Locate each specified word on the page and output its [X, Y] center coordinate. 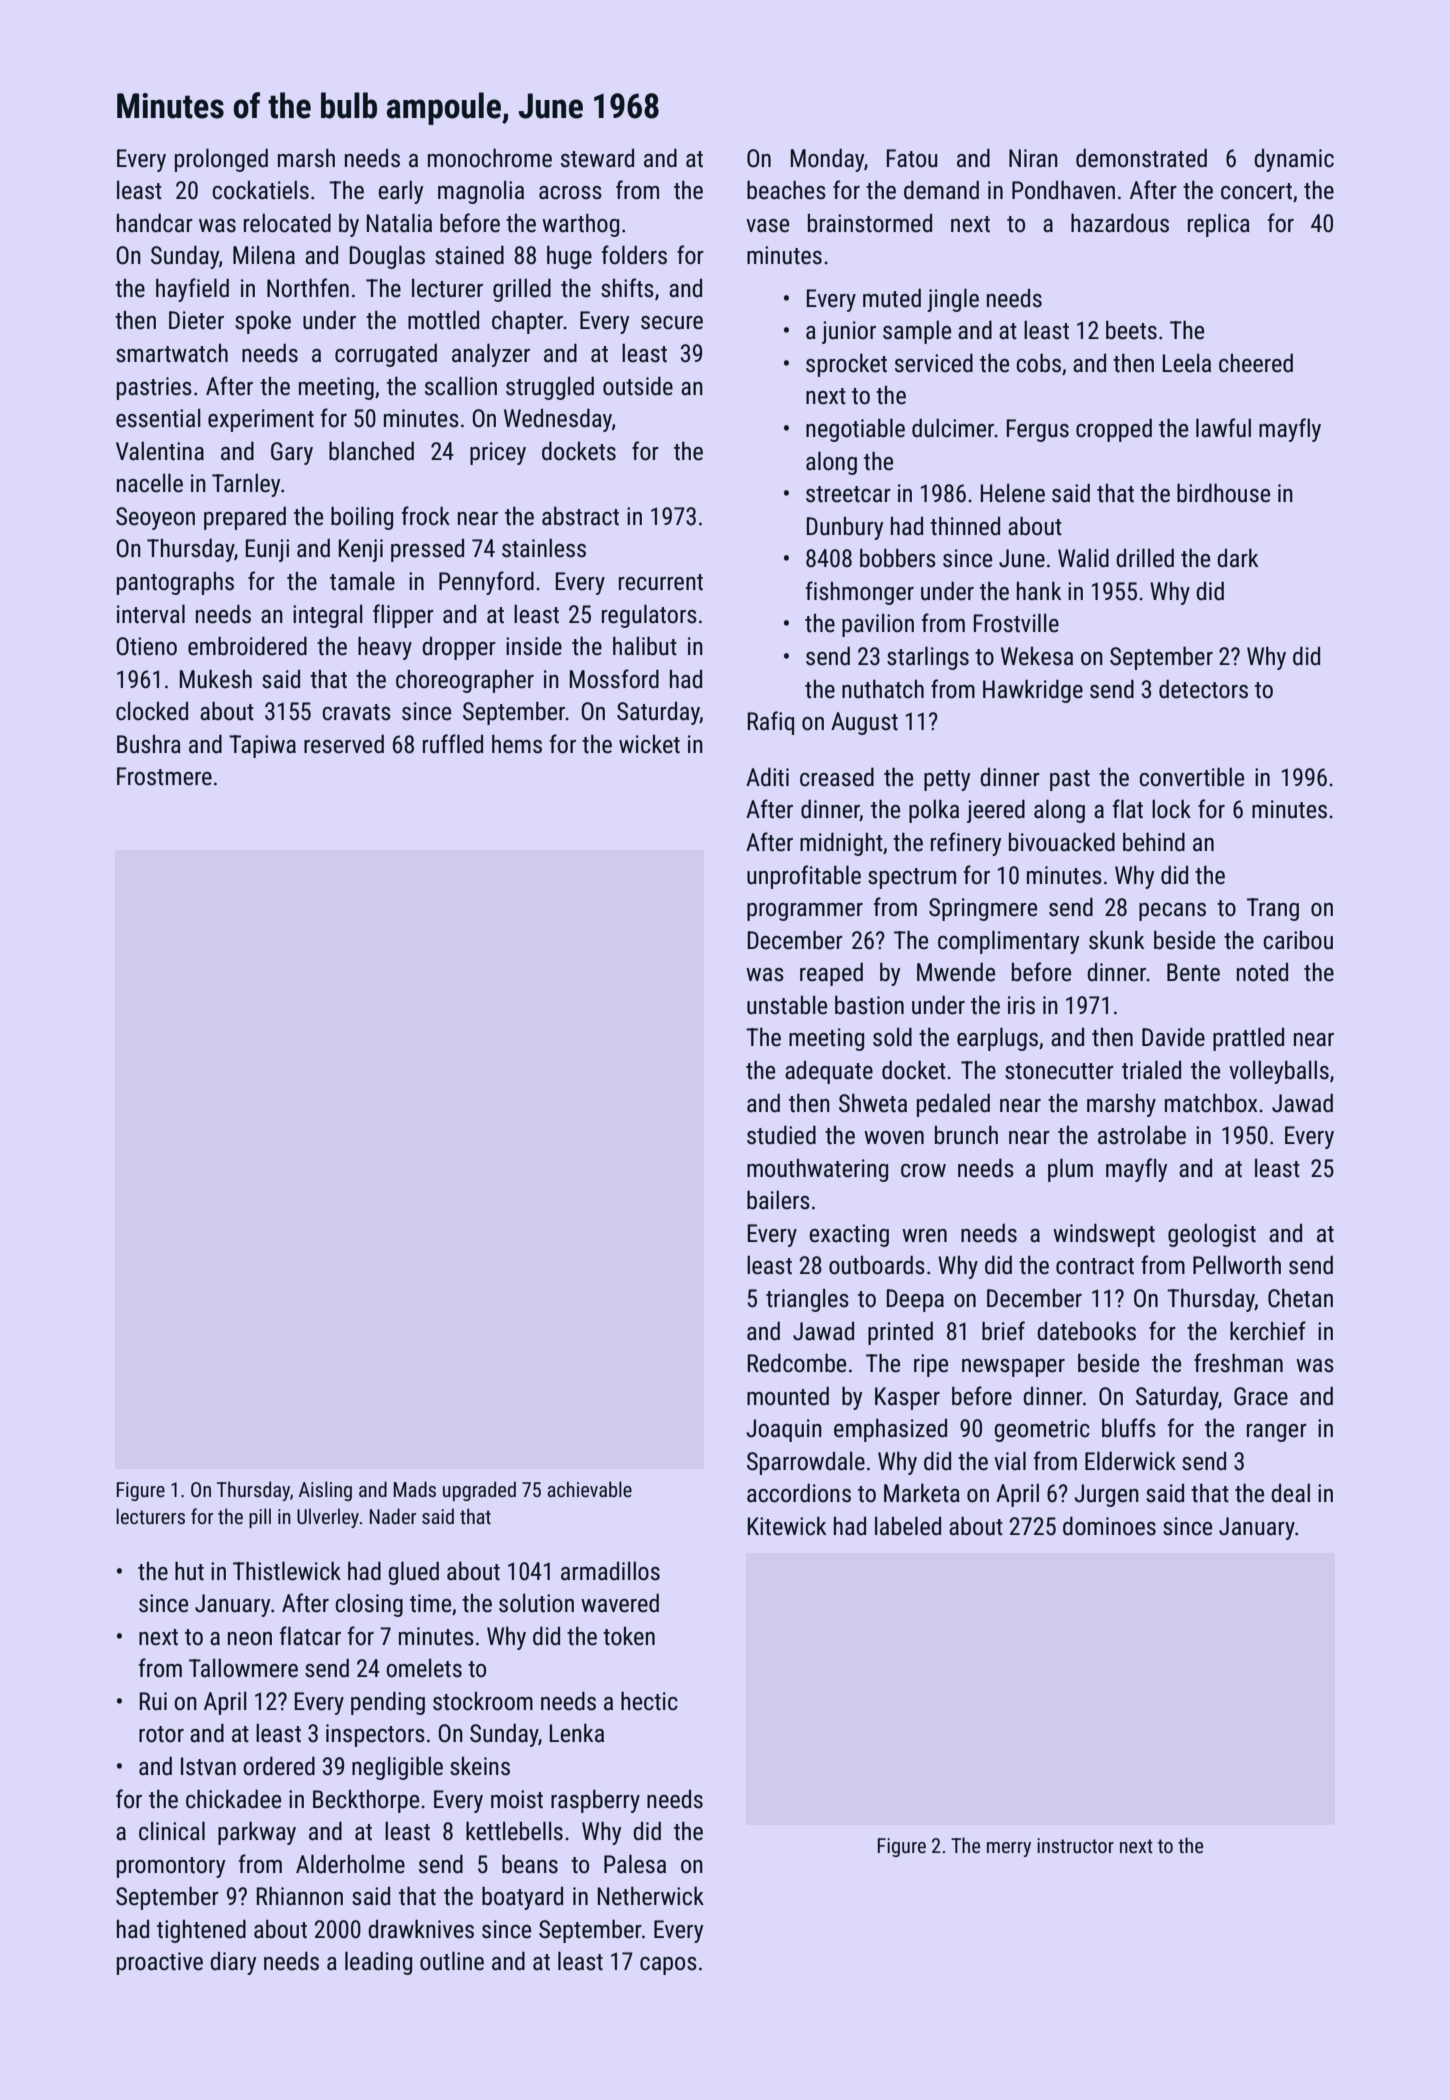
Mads [415, 1489]
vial [1010, 1460]
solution [536, 1603]
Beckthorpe [366, 1801]
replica [1219, 225]
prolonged [221, 160]
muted [892, 298]
